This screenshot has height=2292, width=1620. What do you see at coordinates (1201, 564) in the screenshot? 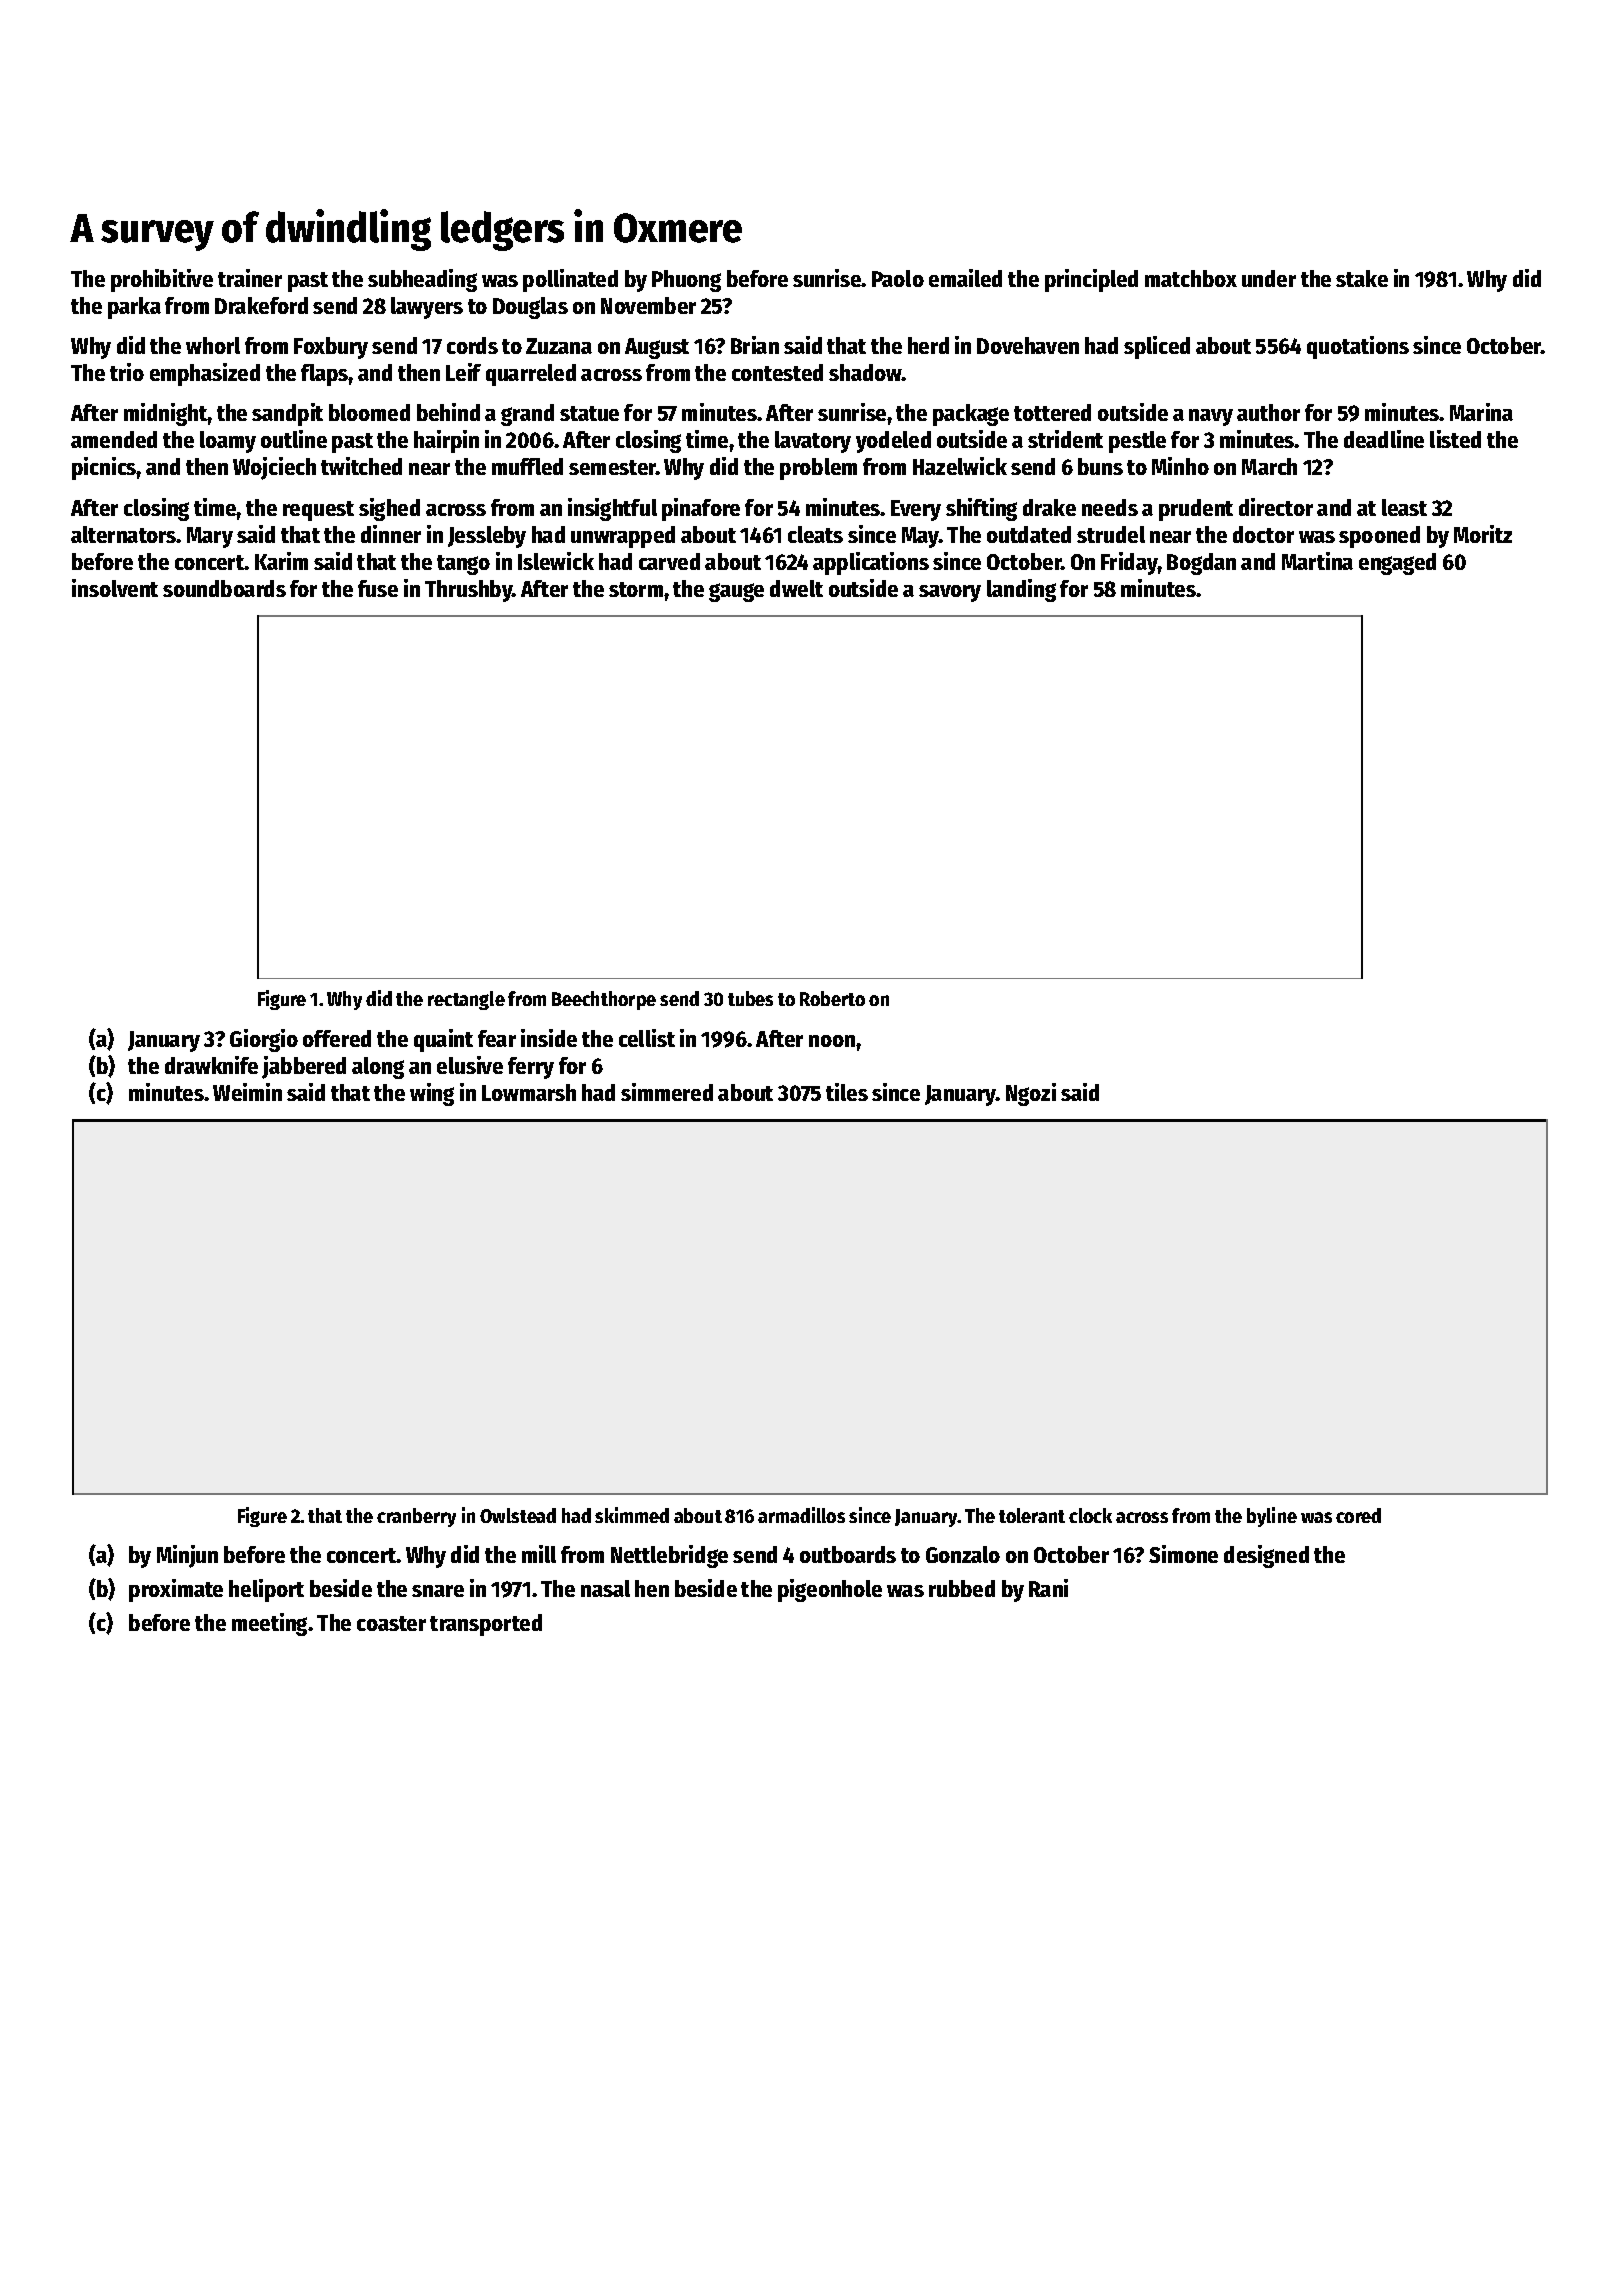
I see `Bogdan` at bounding box center [1201, 564].
